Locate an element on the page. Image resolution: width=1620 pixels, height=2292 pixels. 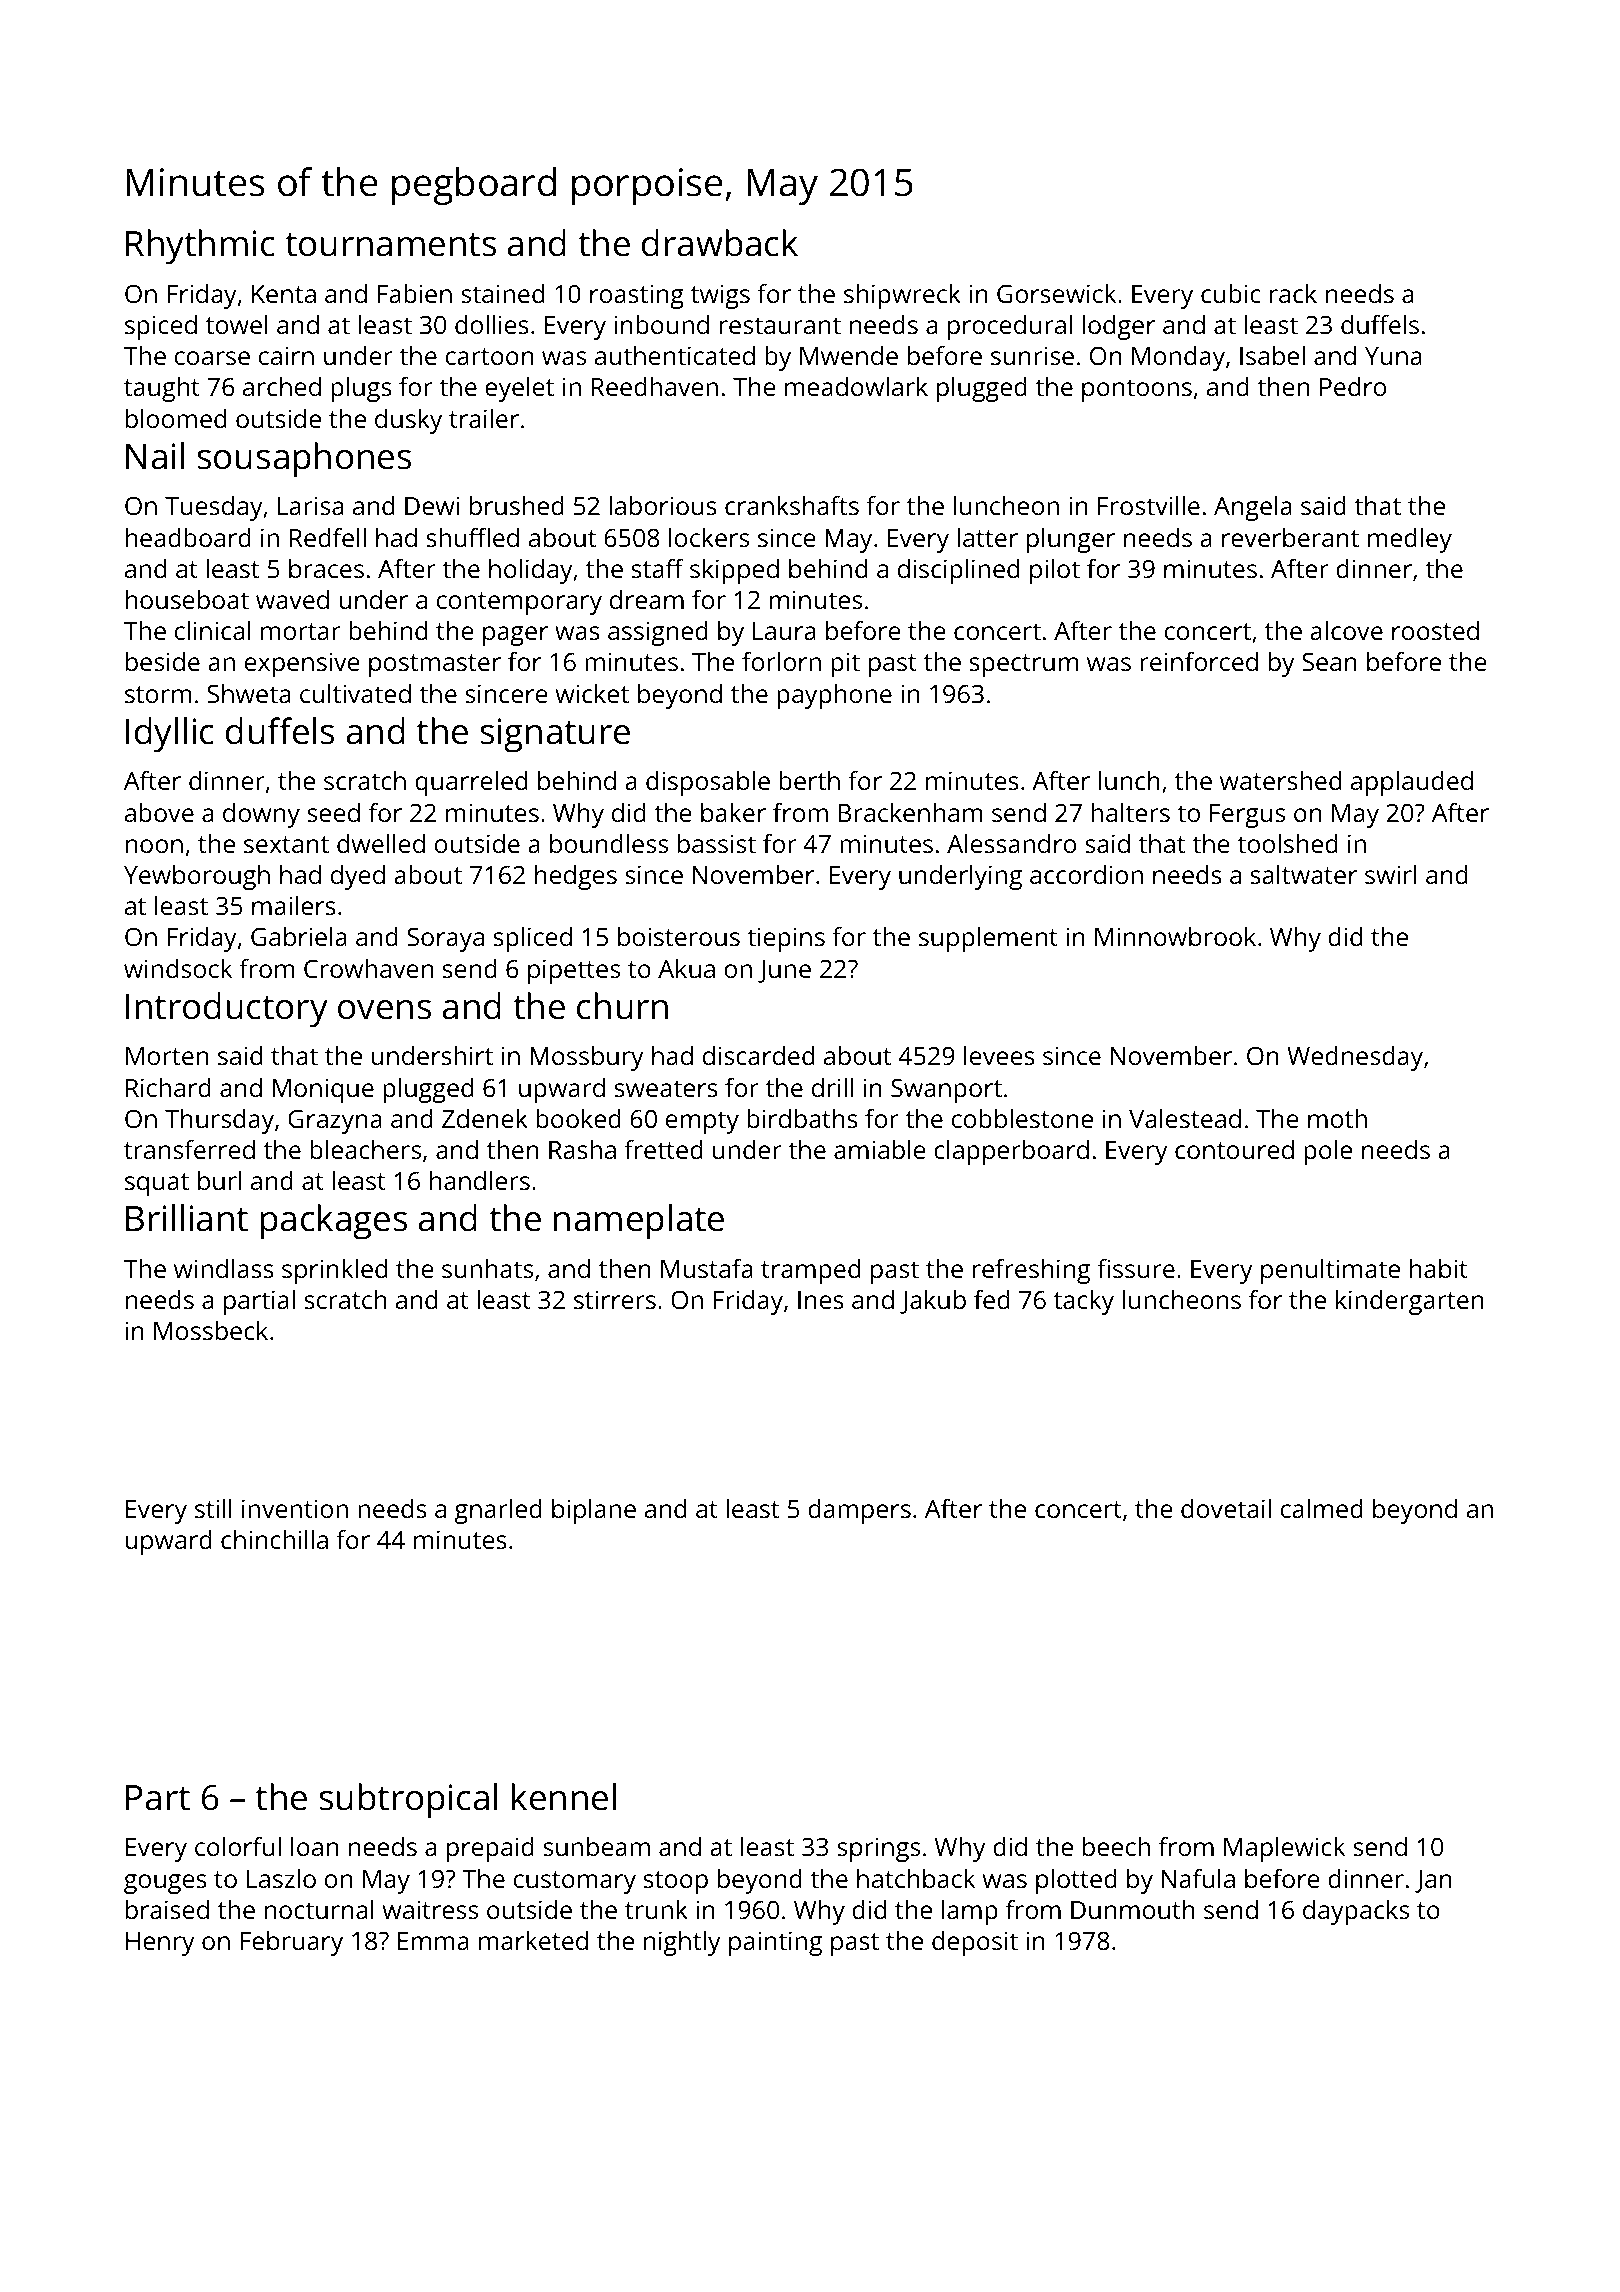
alcove is located at coordinates (1346, 630).
